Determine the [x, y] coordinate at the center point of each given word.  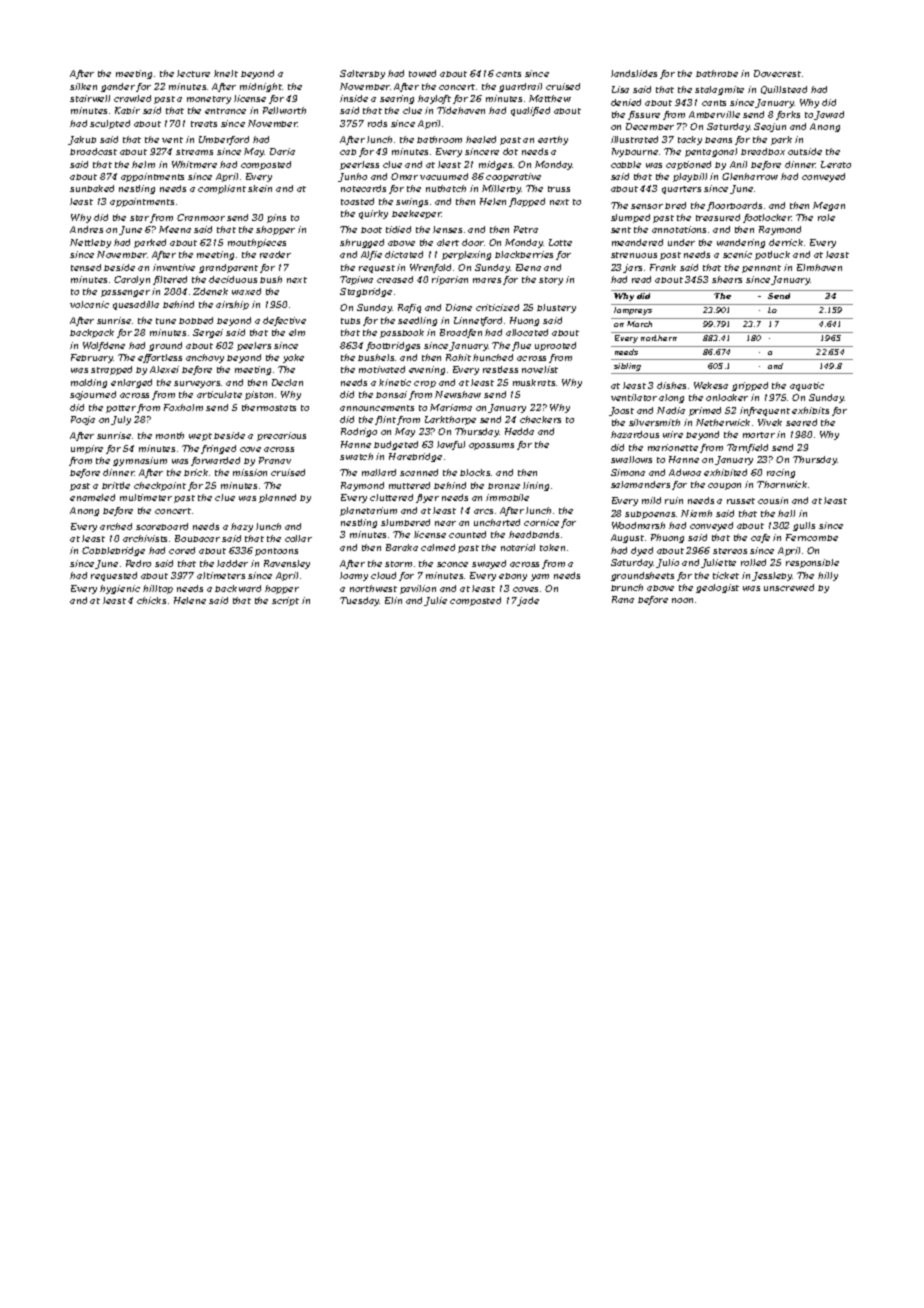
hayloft [434, 99]
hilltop [158, 589]
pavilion [418, 589]
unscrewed [789, 587]
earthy [553, 140]
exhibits [810, 410]
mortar [759, 435]
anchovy [205, 358]
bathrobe [717, 73]
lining [536, 486]
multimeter [146, 497]
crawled [132, 98]
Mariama [451, 407]
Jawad [829, 115]
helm [143, 164]
